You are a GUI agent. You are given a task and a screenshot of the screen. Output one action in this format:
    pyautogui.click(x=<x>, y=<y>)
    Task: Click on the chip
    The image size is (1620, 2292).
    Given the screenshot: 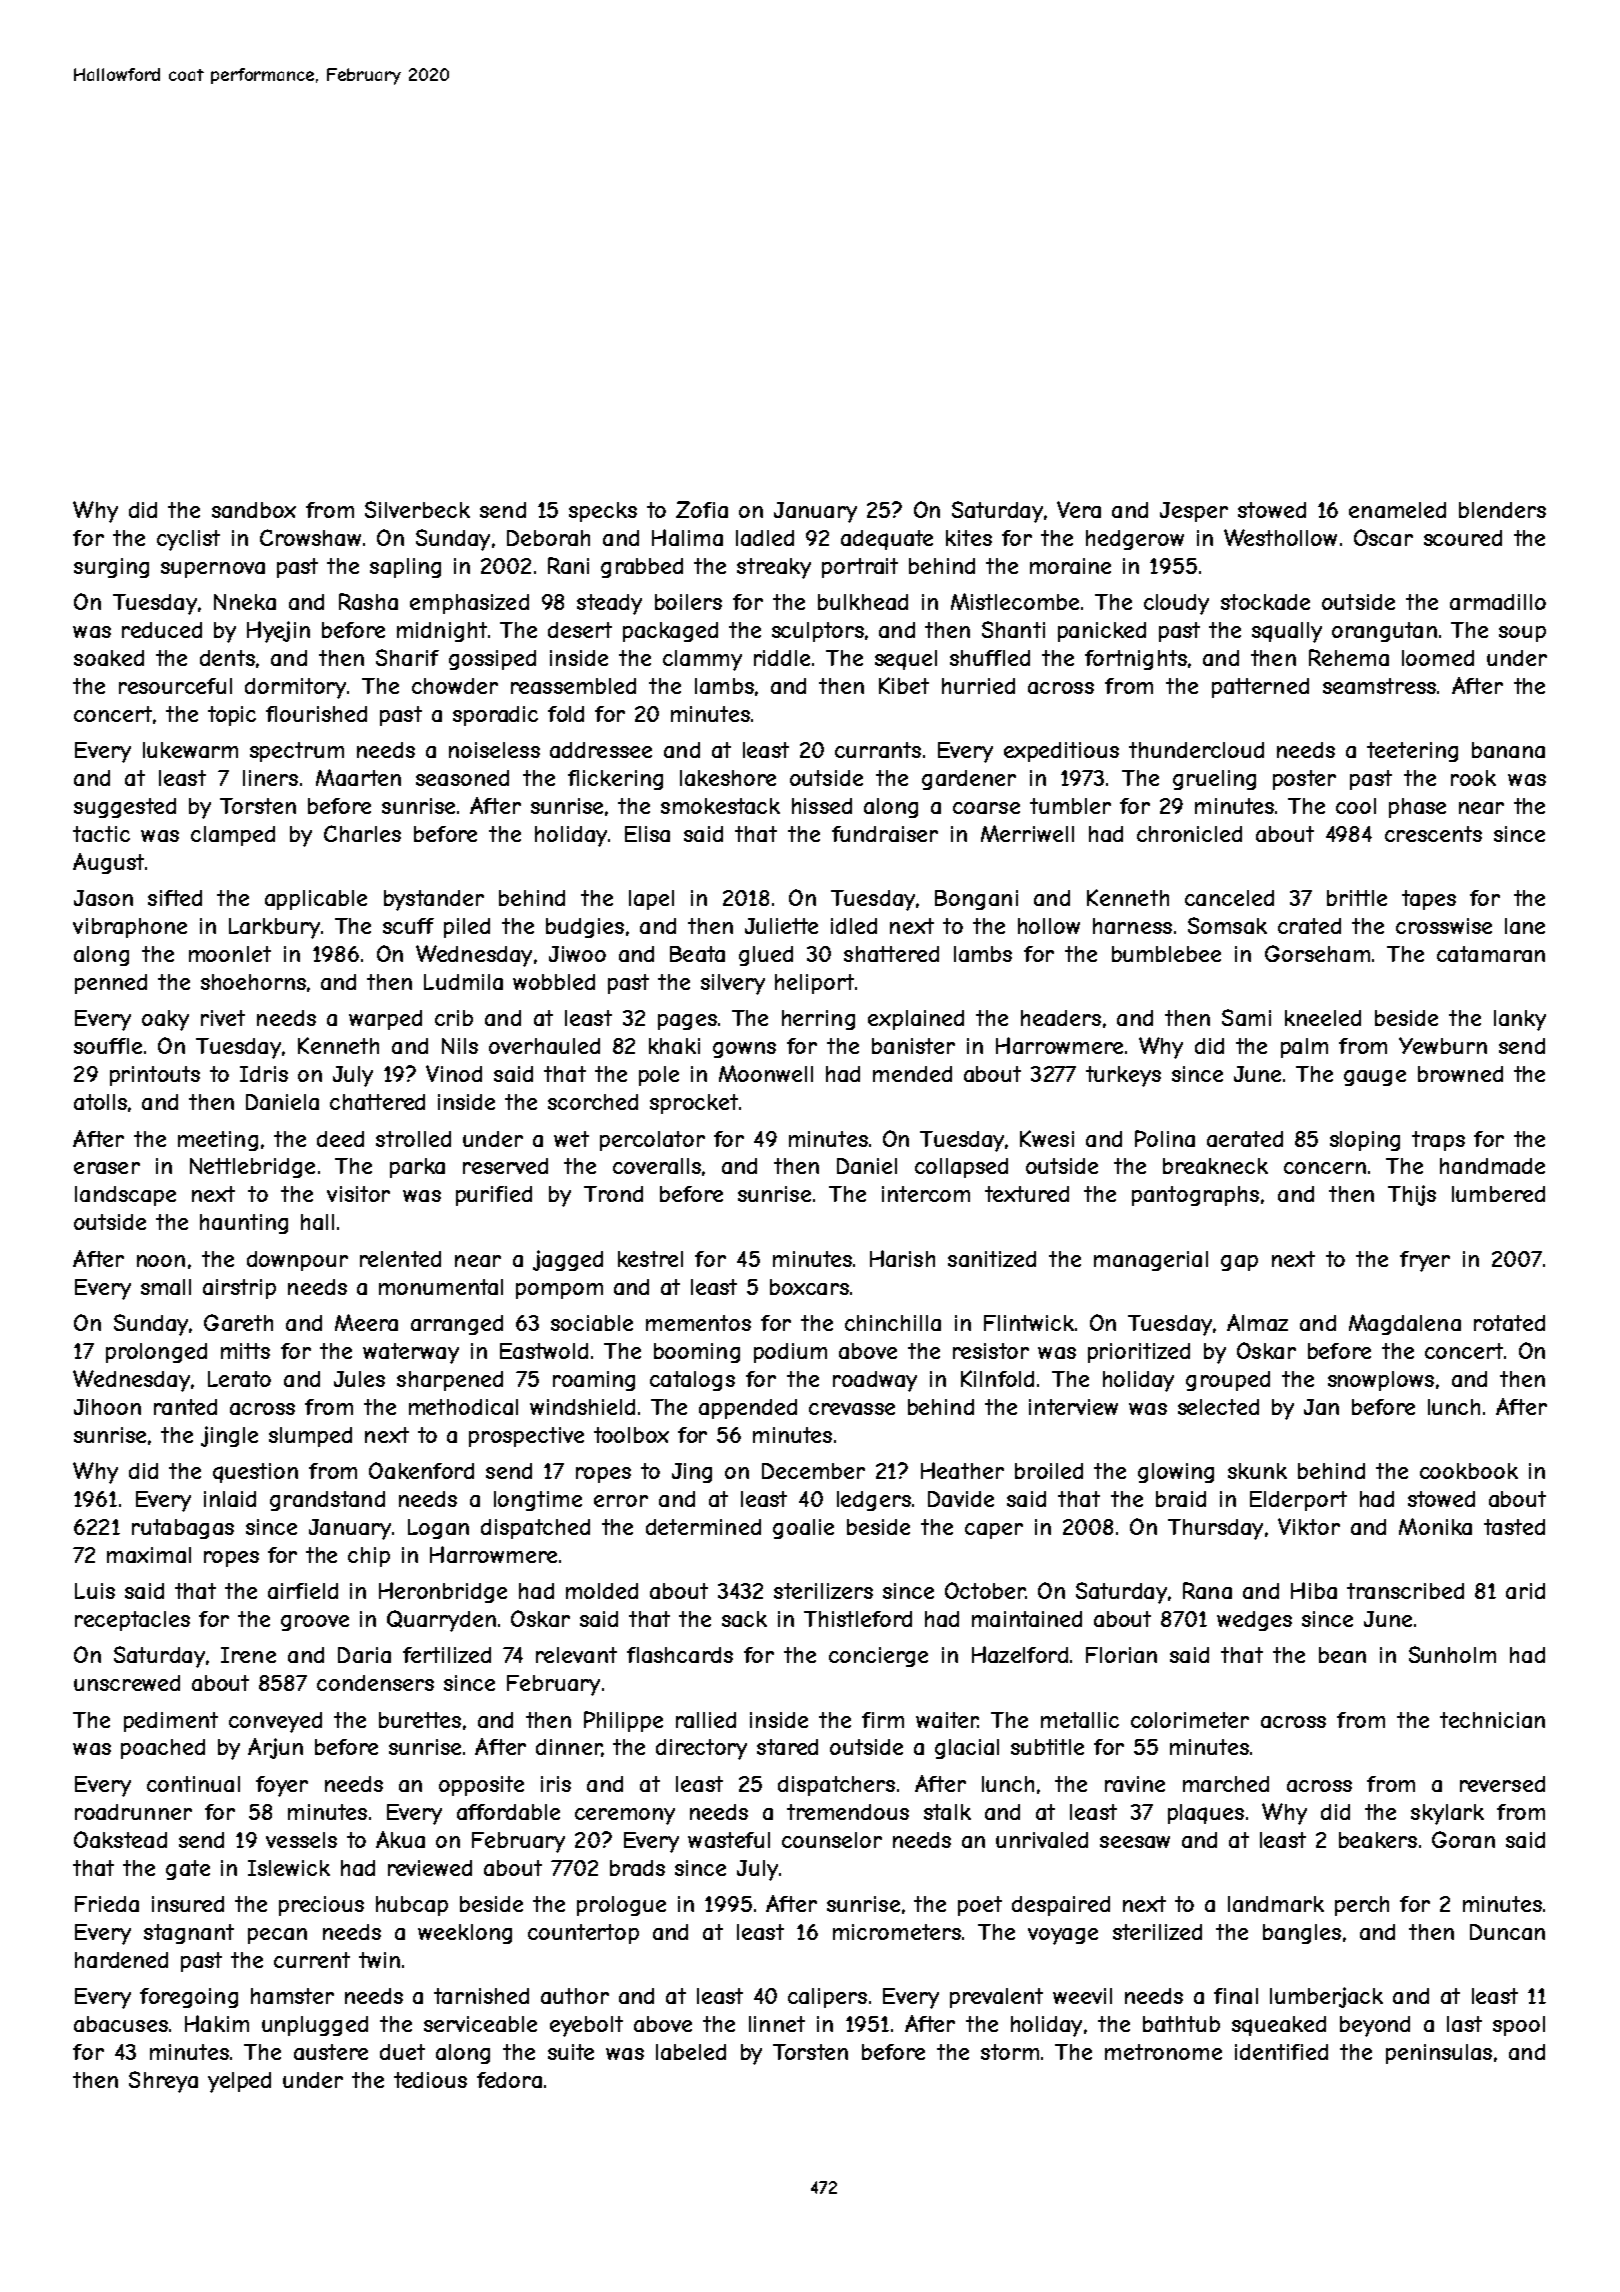 What is the action you would take?
    pyautogui.click(x=369, y=1557)
